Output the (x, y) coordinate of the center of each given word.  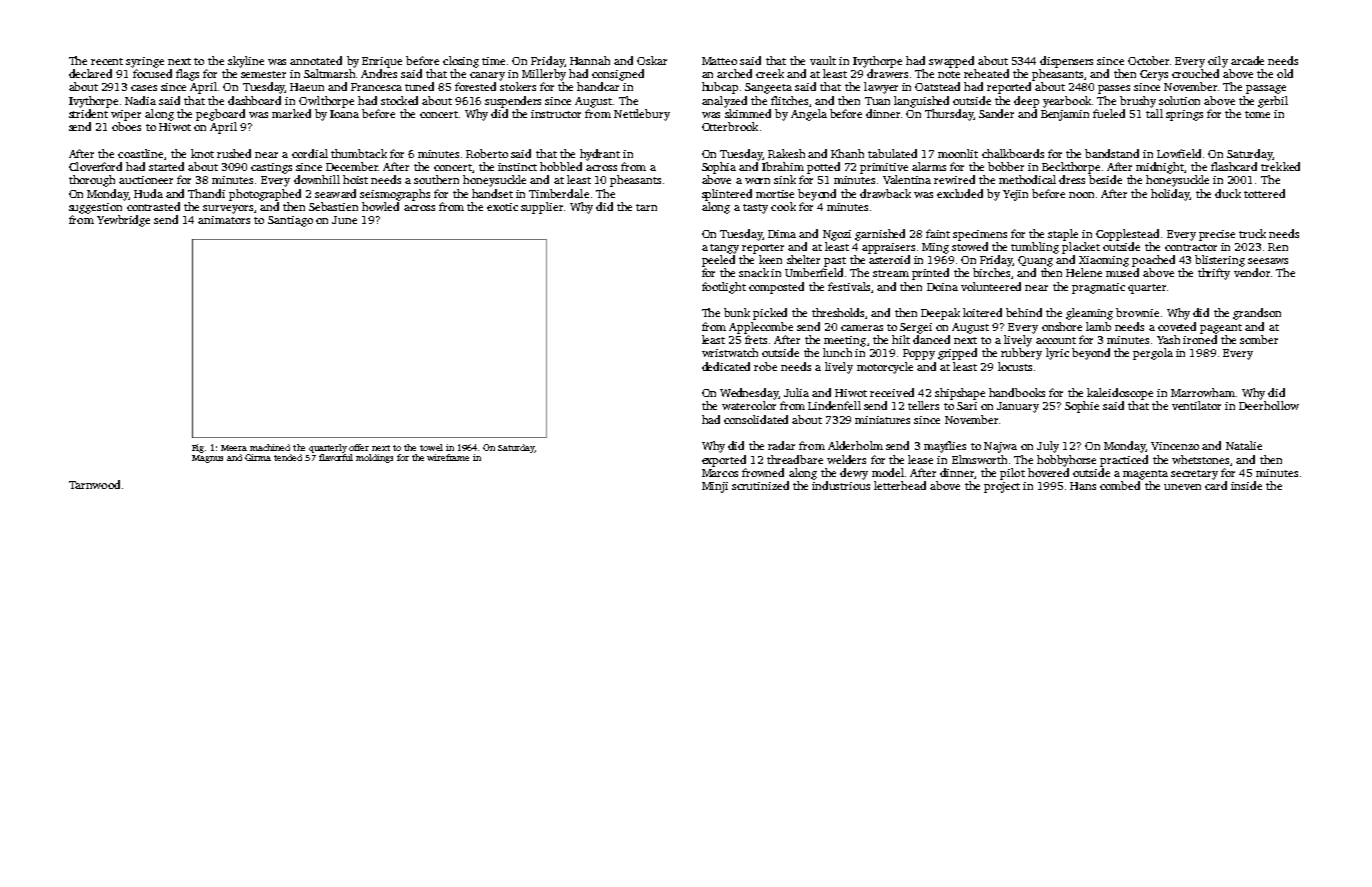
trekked (1280, 166)
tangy (724, 249)
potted (823, 168)
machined (270, 447)
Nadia (140, 100)
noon (1081, 195)
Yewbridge (123, 221)
